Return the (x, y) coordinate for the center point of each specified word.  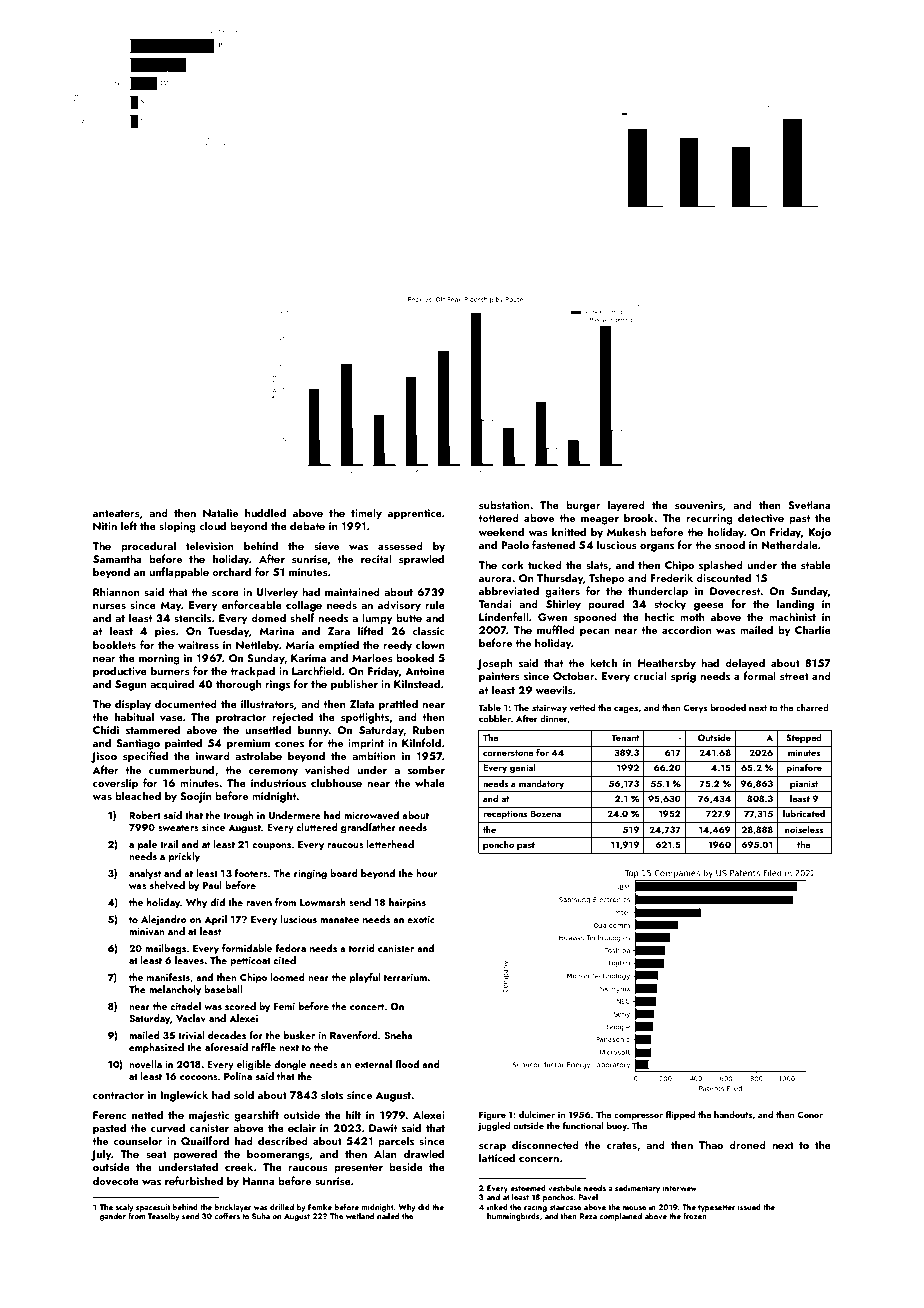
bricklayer (232, 1208)
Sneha (398, 1035)
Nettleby (257, 646)
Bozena (545, 813)
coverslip (115, 784)
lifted (370, 630)
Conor (810, 1114)
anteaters (116, 513)
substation (504, 504)
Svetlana (809, 504)
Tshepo (607, 579)
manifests (168, 977)
